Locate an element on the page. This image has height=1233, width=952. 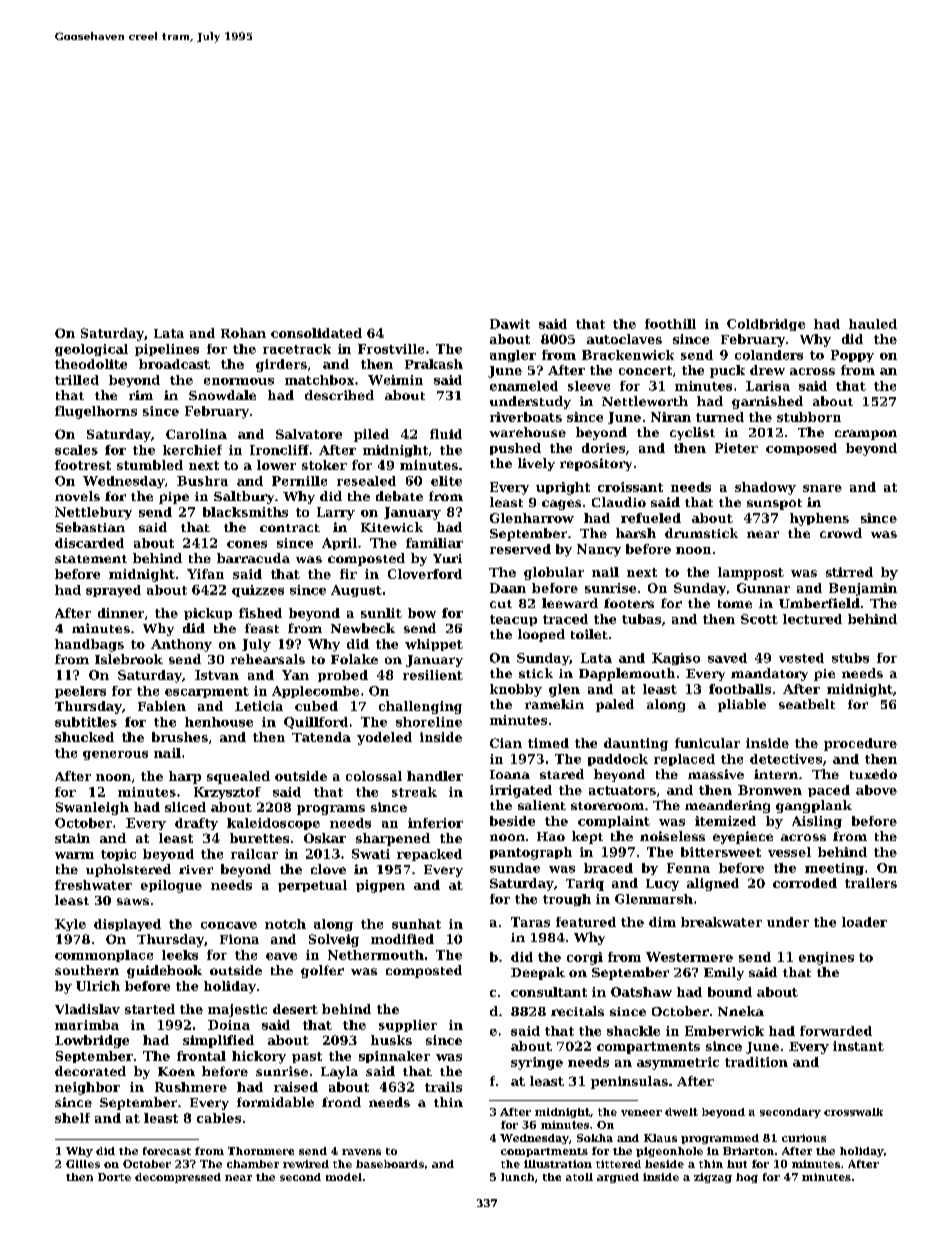
globular is located at coordinates (554, 573).
